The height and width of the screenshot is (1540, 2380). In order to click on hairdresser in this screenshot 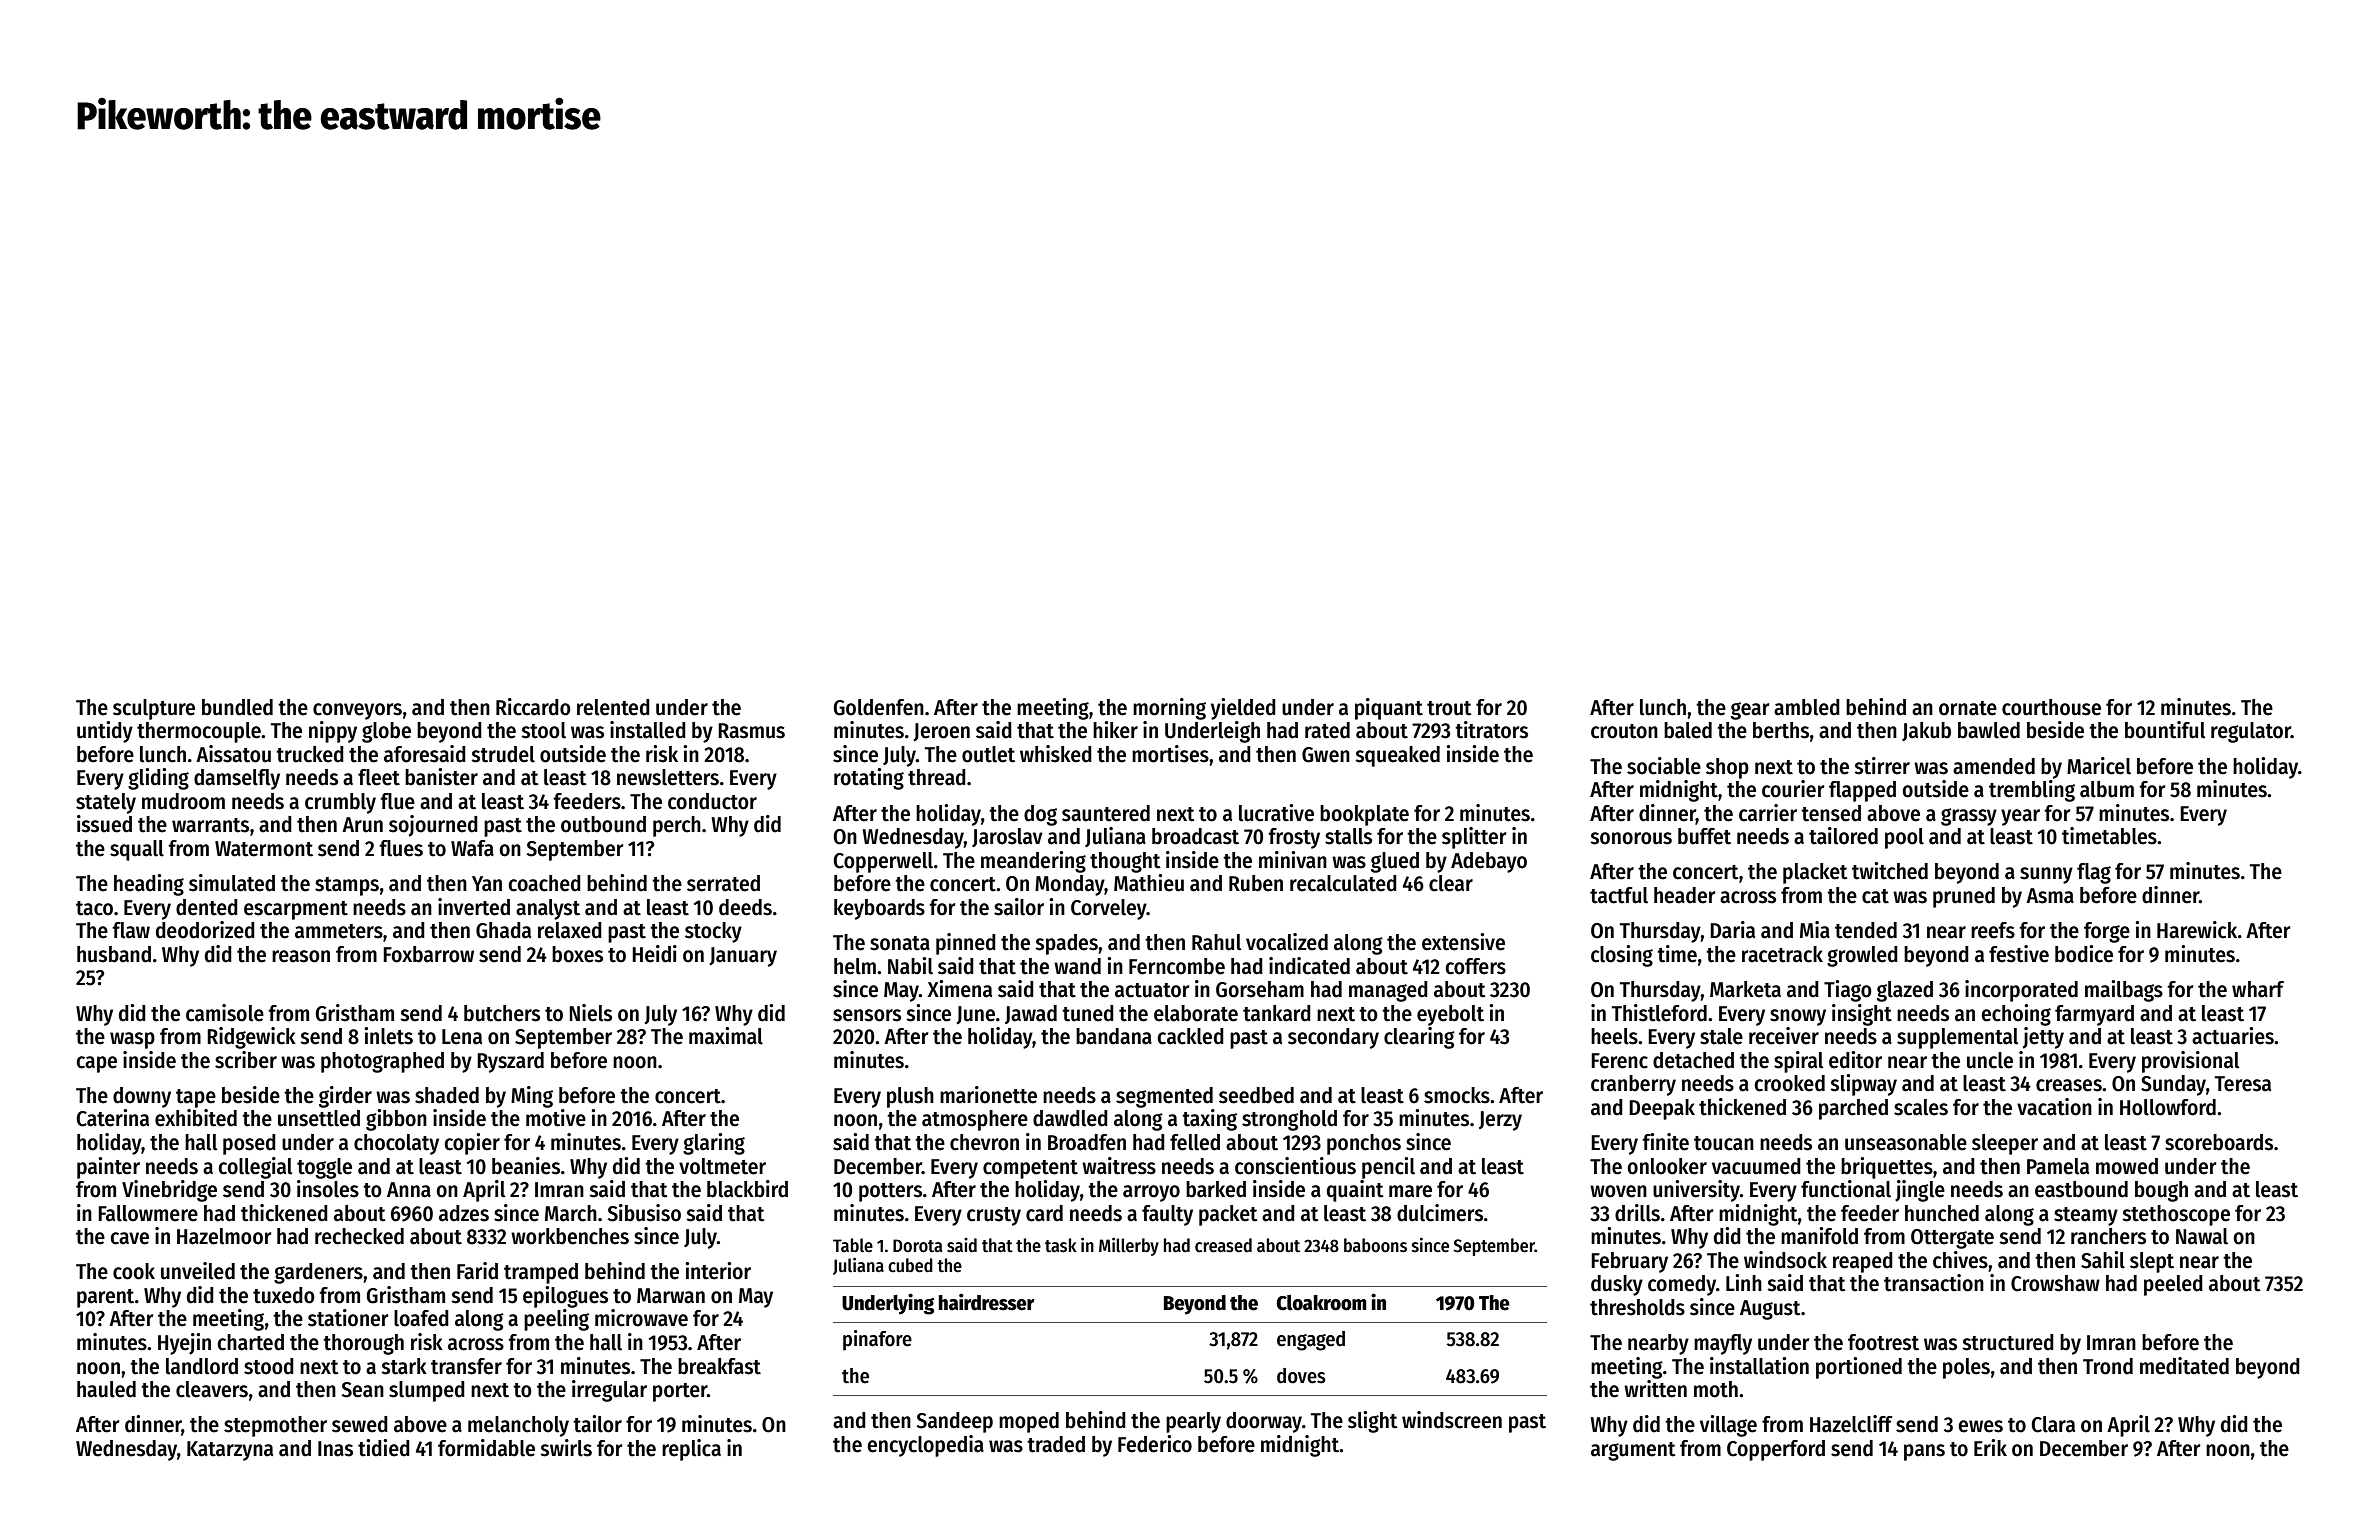, I will do `click(987, 1302)`.
